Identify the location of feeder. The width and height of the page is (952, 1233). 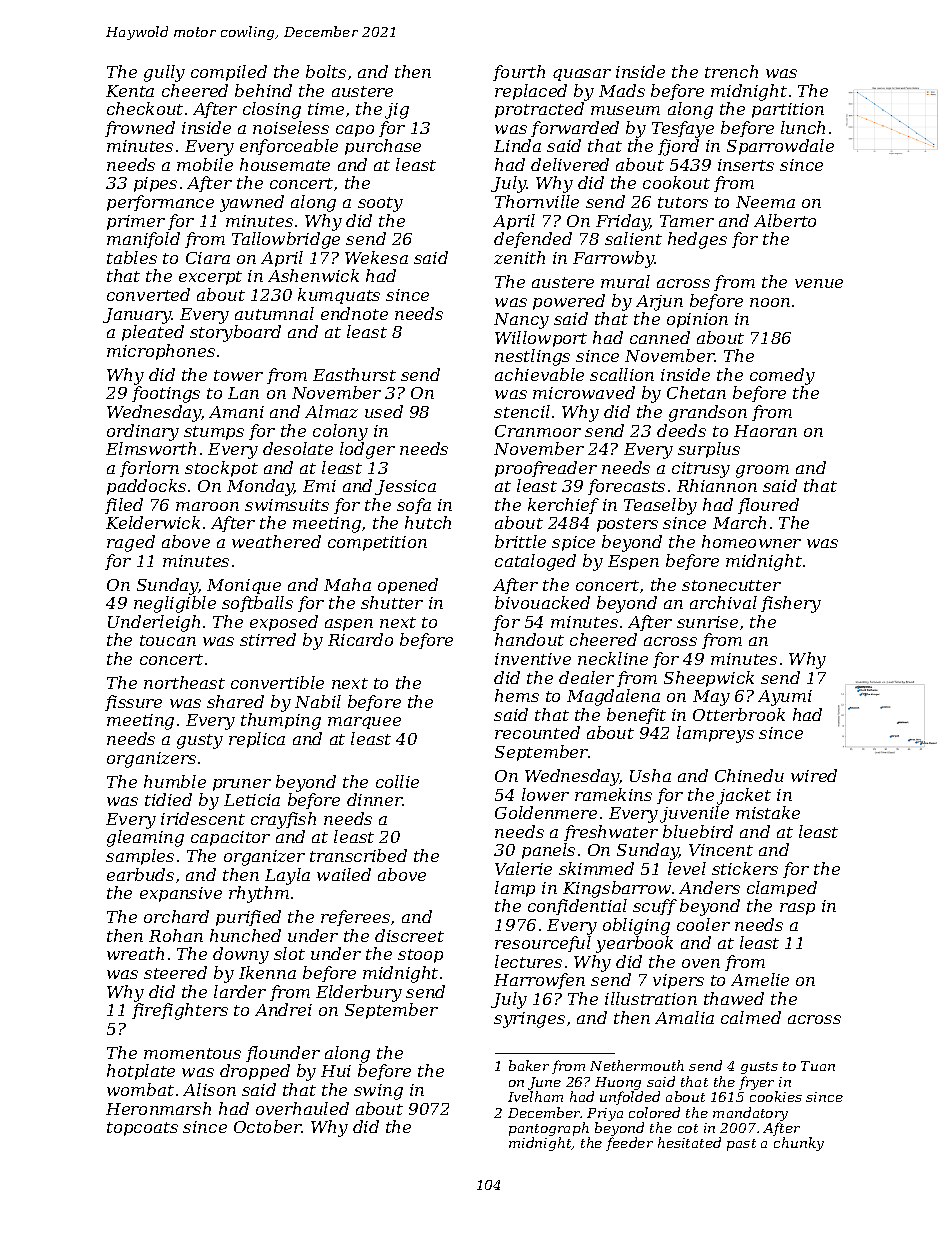
(629, 1144).
